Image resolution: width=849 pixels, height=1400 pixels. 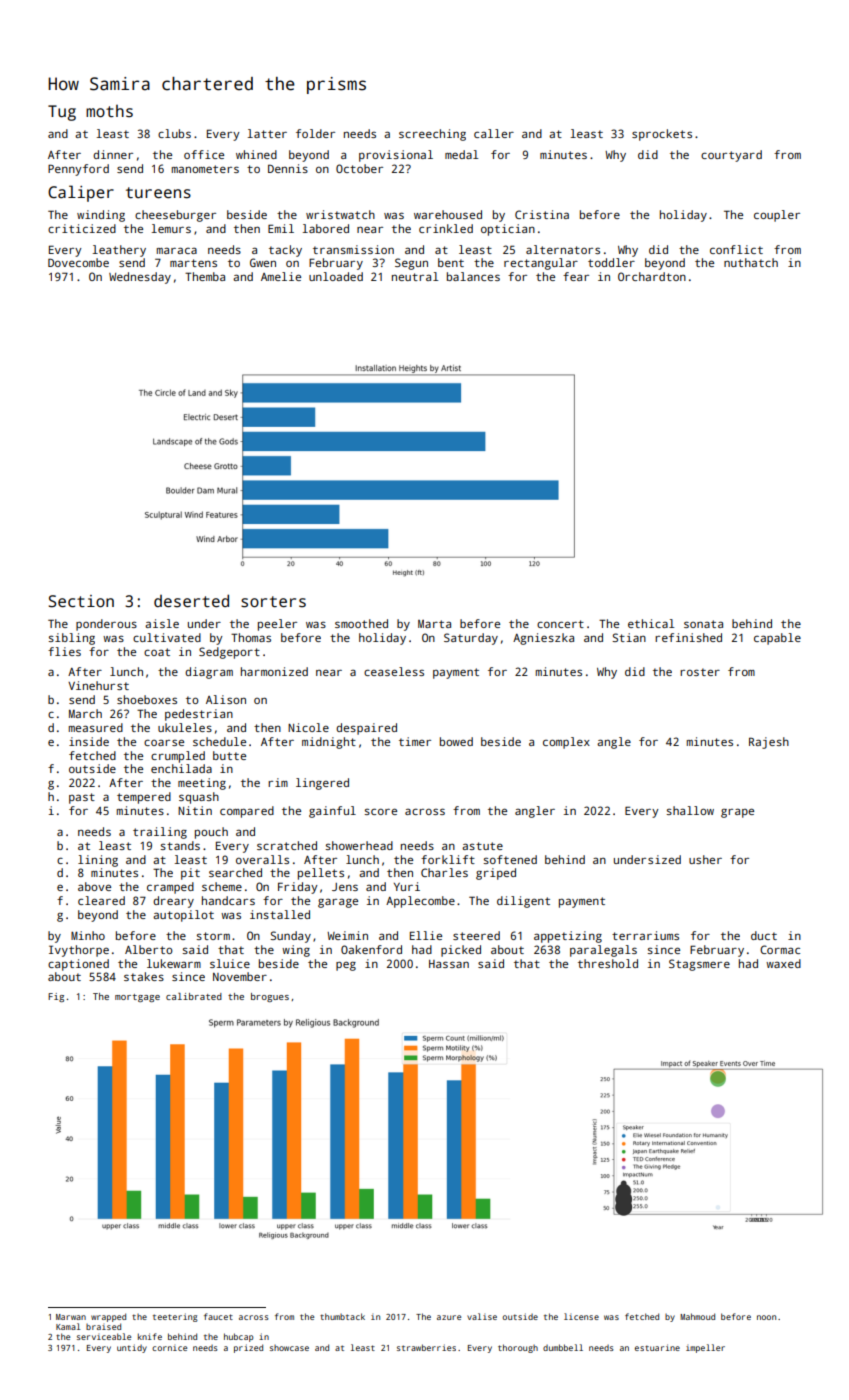 What do you see at coordinates (652, 276) in the image?
I see `Orchardton` at bounding box center [652, 276].
